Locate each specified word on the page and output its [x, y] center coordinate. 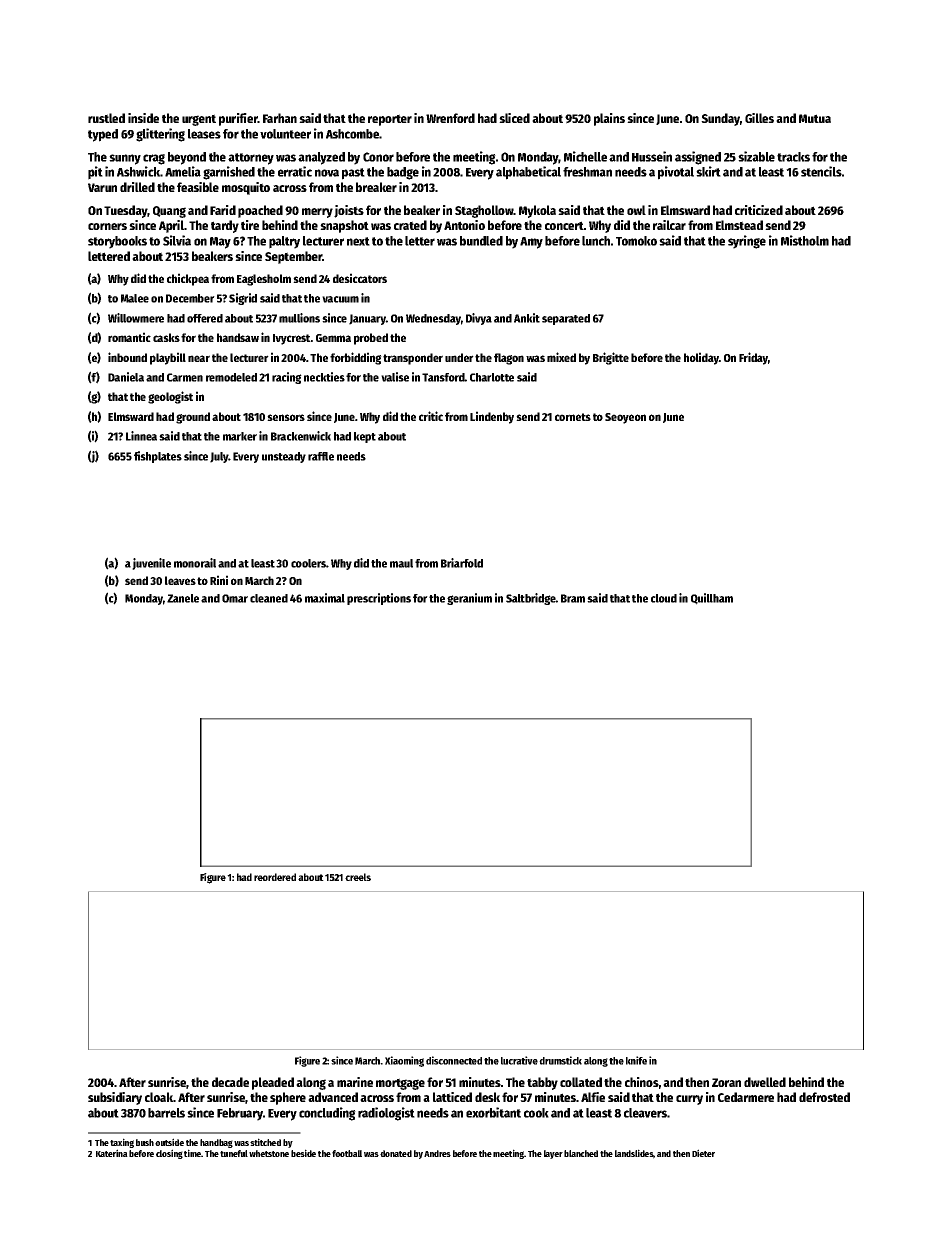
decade [230, 1082]
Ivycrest [292, 339]
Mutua [815, 118]
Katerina [112, 1153]
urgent [199, 120]
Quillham [712, 599]
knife [636, 1060]
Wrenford [450, 118]
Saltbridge [531, 599]
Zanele [183, 598]
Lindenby [492, 417]
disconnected [454, 1060]
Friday [753, 358]
